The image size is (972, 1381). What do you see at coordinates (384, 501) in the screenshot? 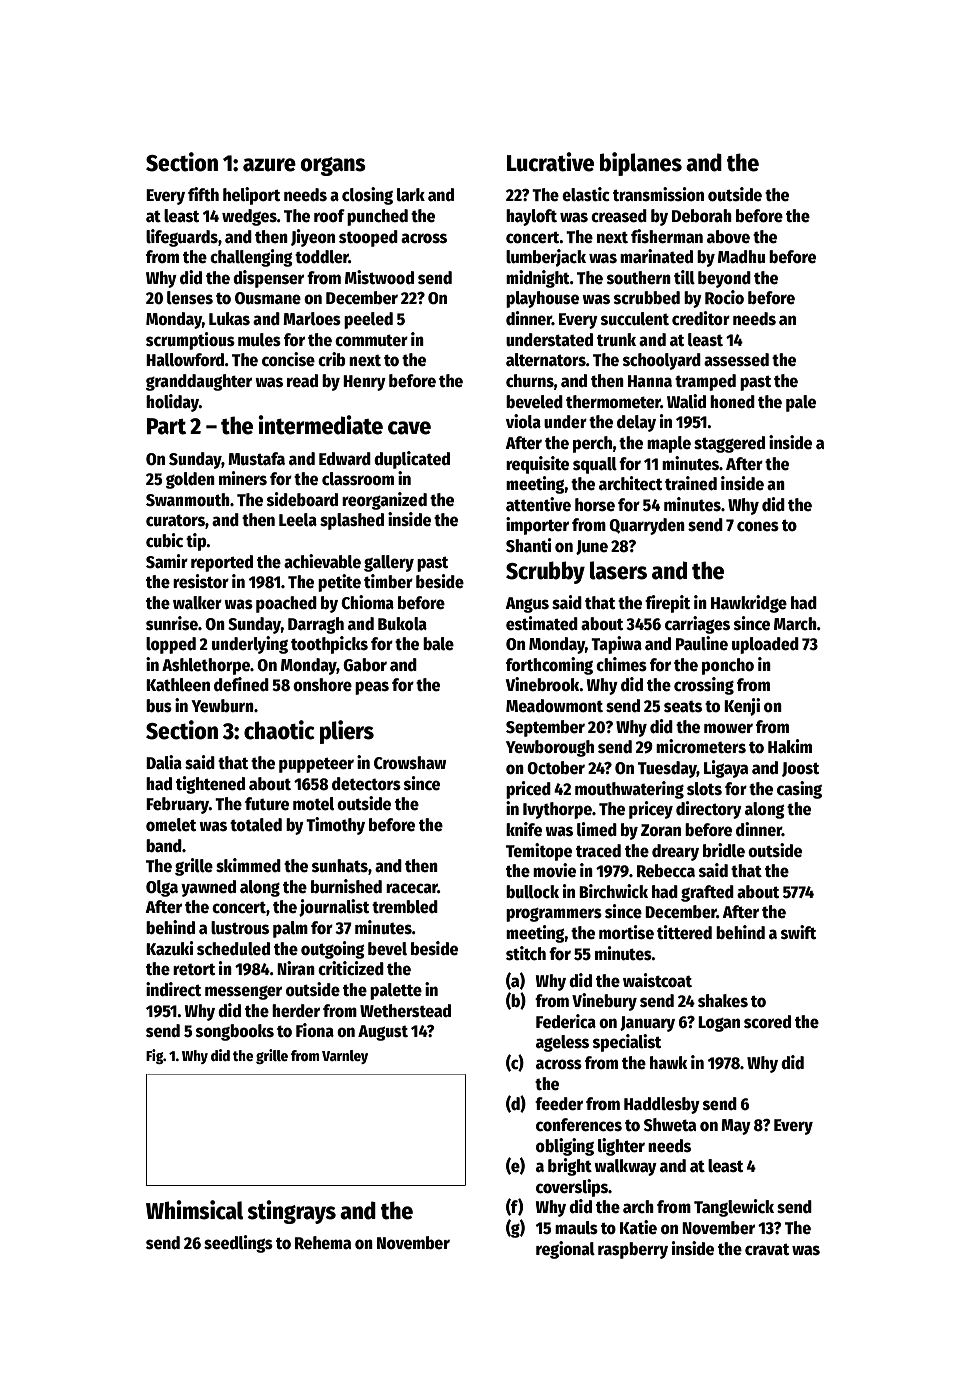
I see `reorganized` at bounding box center [384, 501].
